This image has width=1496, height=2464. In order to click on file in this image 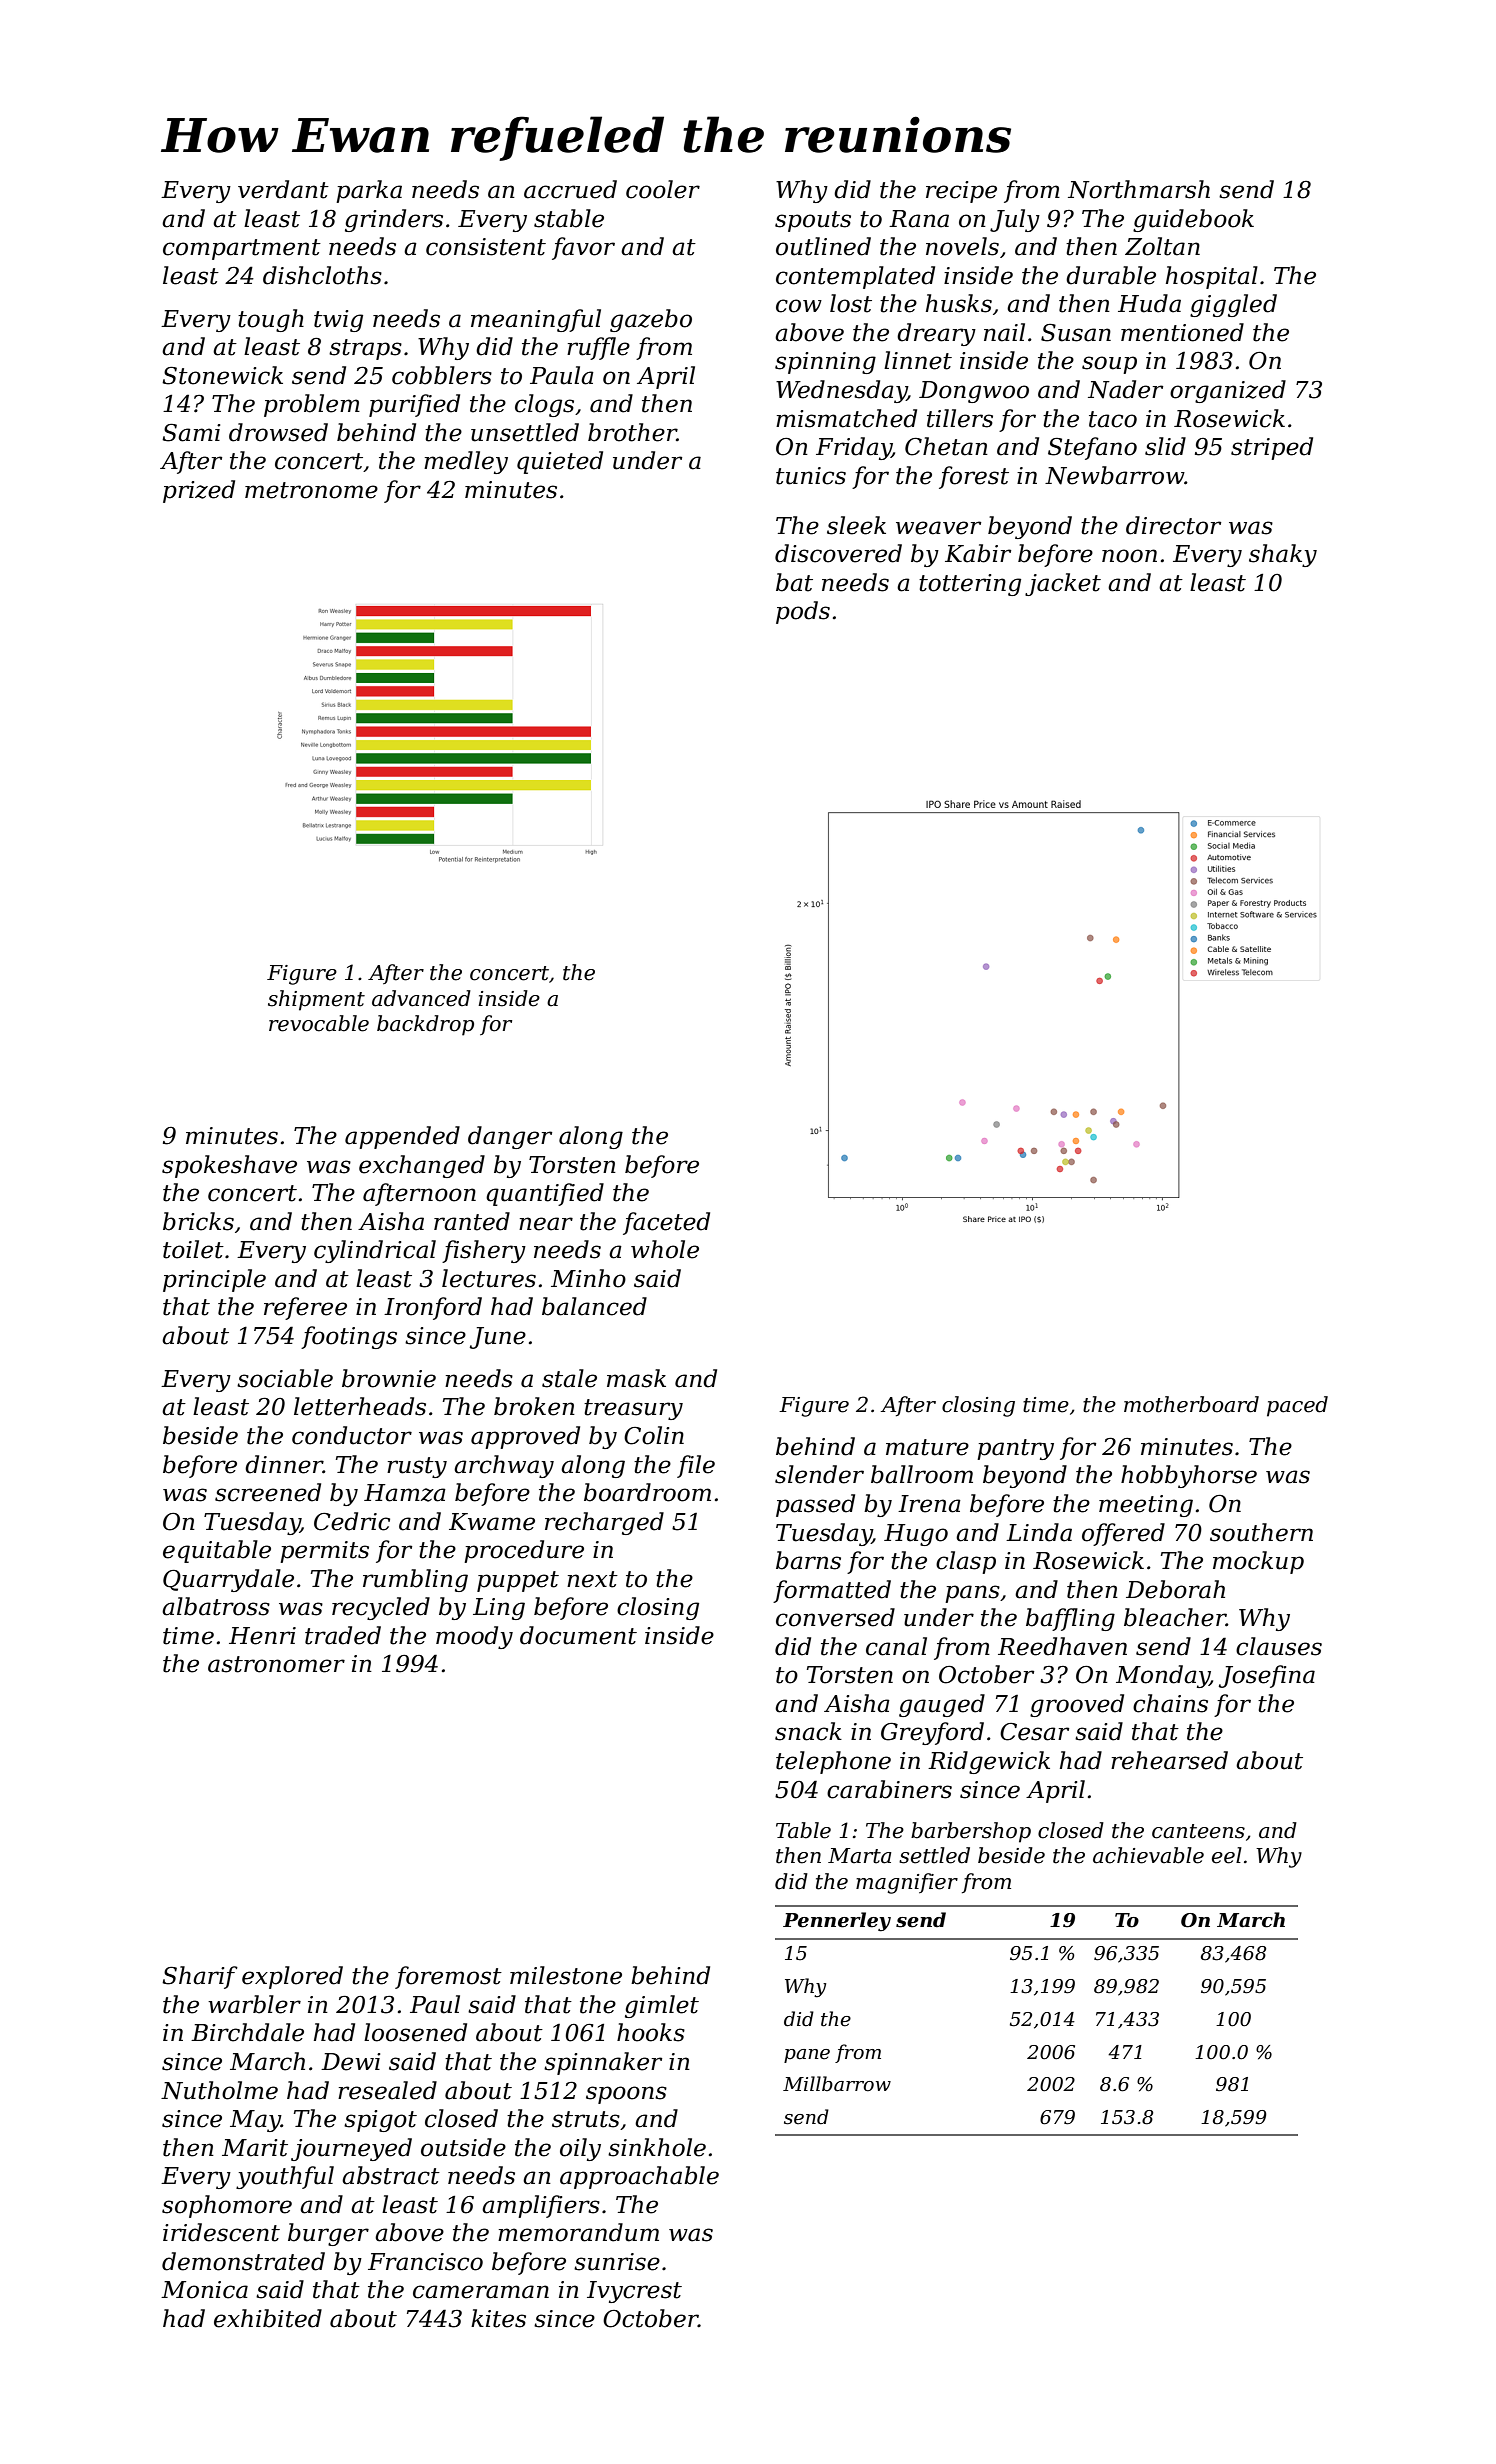, I will do `click(696, 1466)`.
